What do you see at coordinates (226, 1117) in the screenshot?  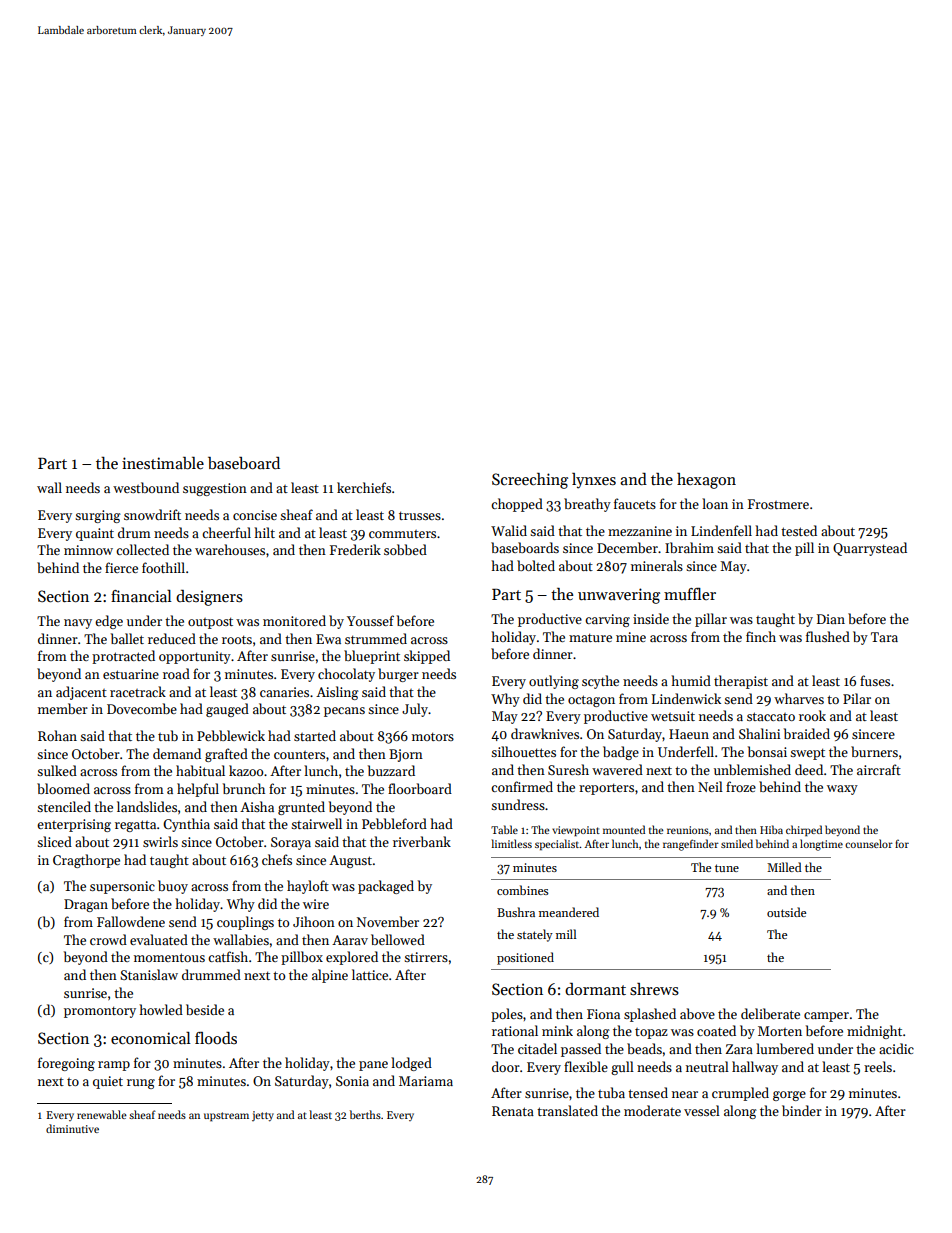 I see `upstream` at bounding box center [226, 1117].
